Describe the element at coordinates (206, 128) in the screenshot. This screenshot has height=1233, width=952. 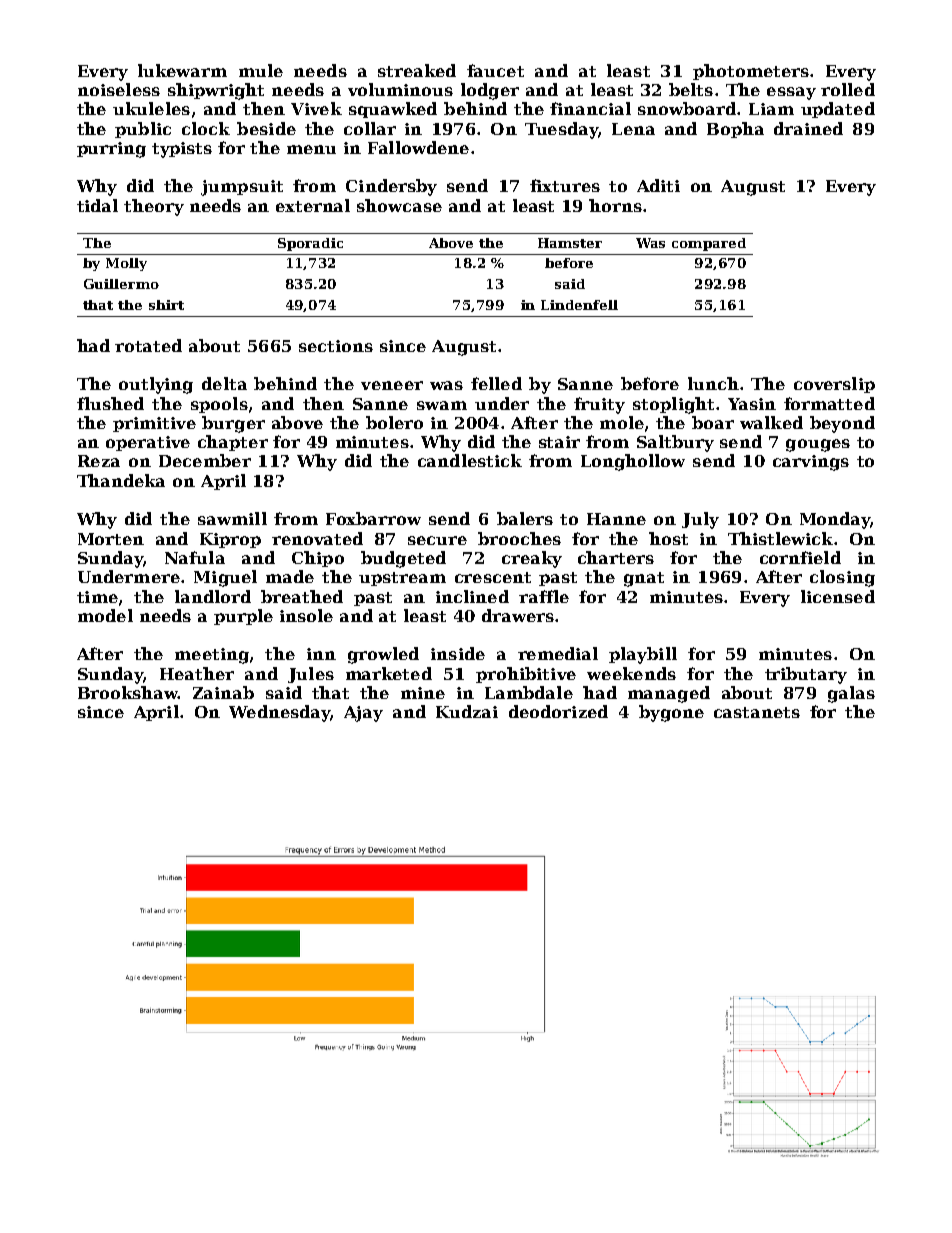
I see `clock` at that location.
